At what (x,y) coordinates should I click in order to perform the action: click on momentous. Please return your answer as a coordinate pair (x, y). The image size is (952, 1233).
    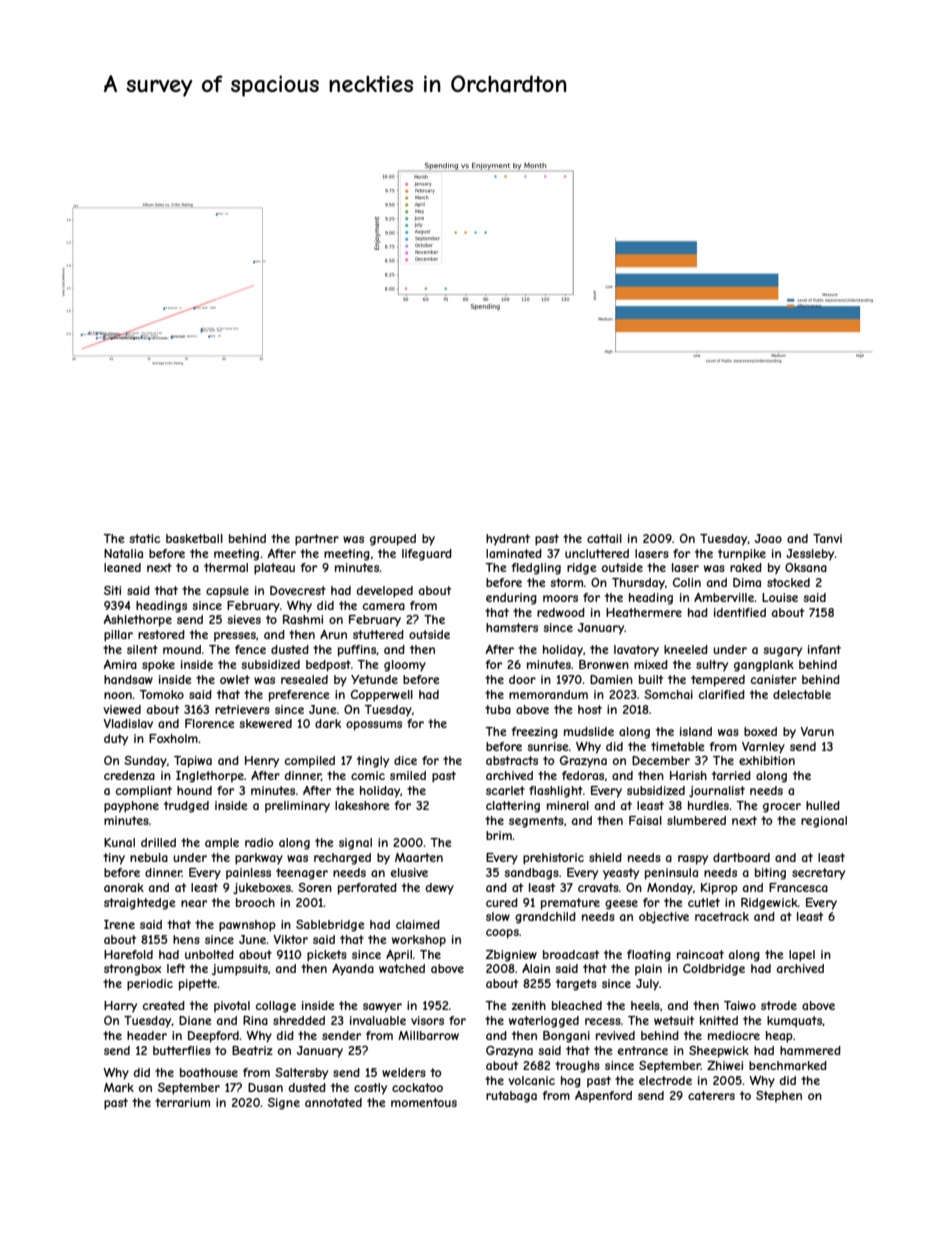
    Looking at the image, I should click on (424, 1102).
